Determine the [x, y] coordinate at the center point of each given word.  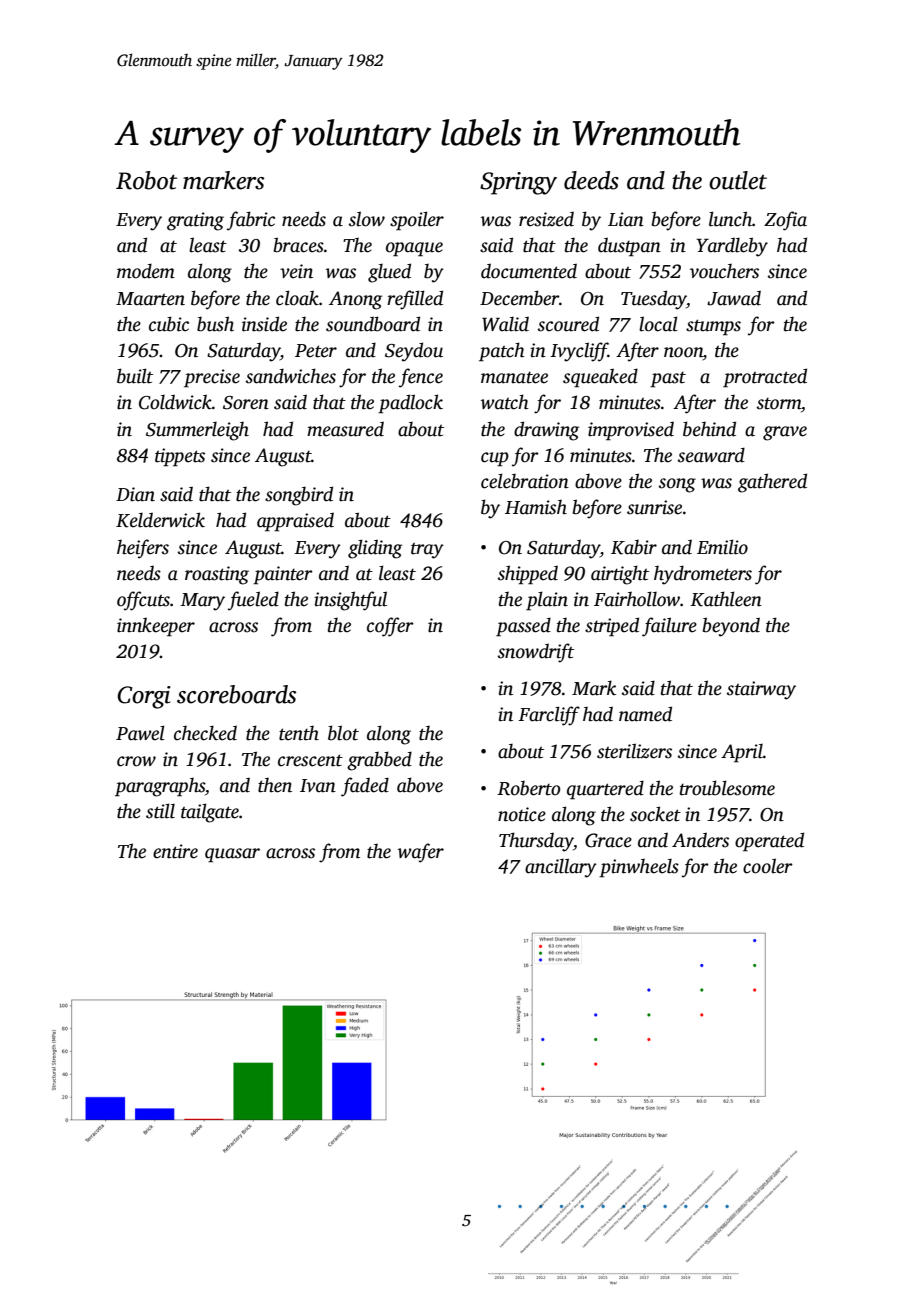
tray [427, 551]
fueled [253, 601]
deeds [591, 180]
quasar [232, 855]
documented [529, 271]
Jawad [734, 298]
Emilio [722, 547]
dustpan [629, 247]
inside [264, 324]
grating [195, 221]
